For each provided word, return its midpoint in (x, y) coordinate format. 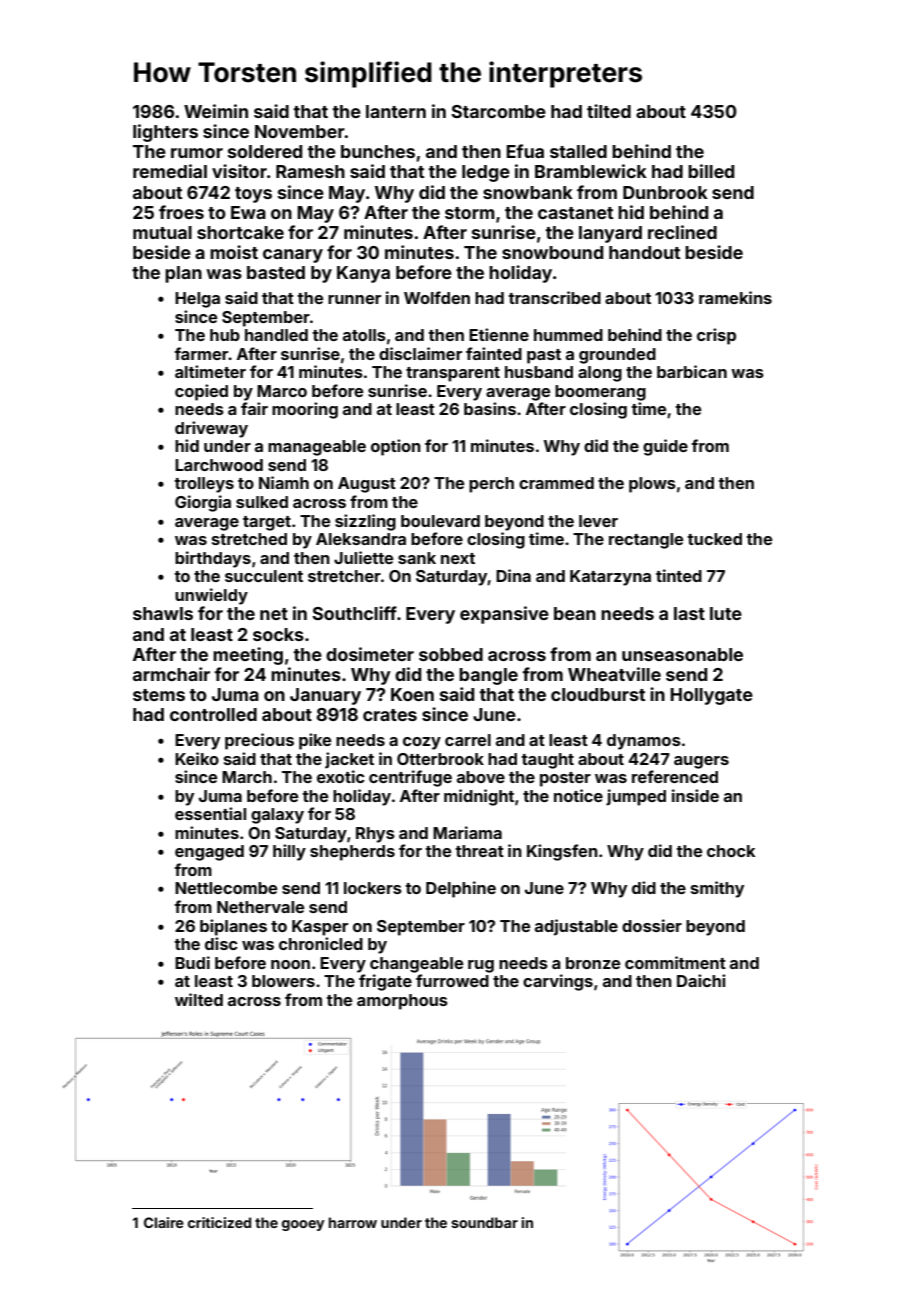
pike (315, 741)
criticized (219, 1222)
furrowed (452, 980)
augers (701, 762)
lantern (396, 111)
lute (726, 613)
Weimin (216, 111)
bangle (488, 676)
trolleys (204, 485)
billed (711, 171)
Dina (513, 575)
